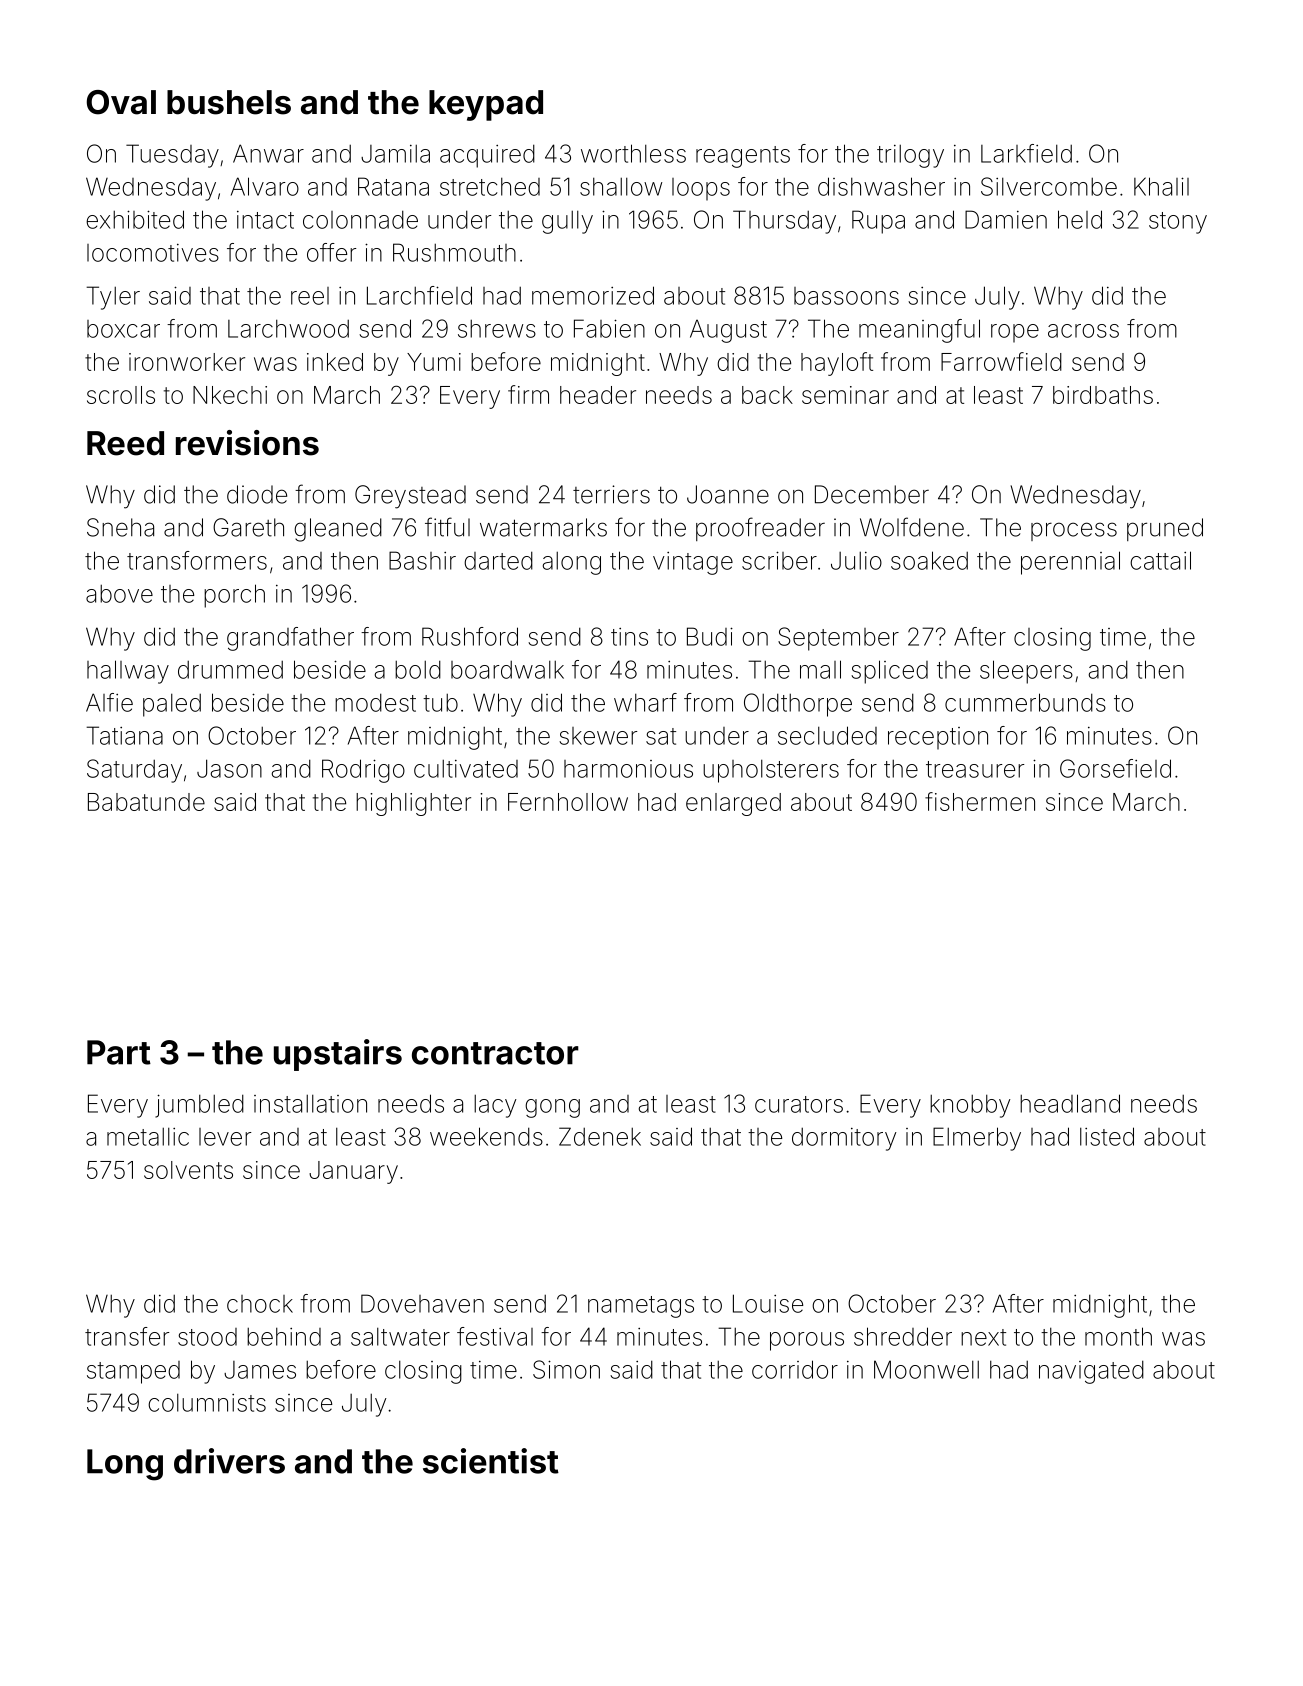  What do you see at coordinates (338, 1055) in the image?
I see `upstairs` at bounding box center [338, 1055].
